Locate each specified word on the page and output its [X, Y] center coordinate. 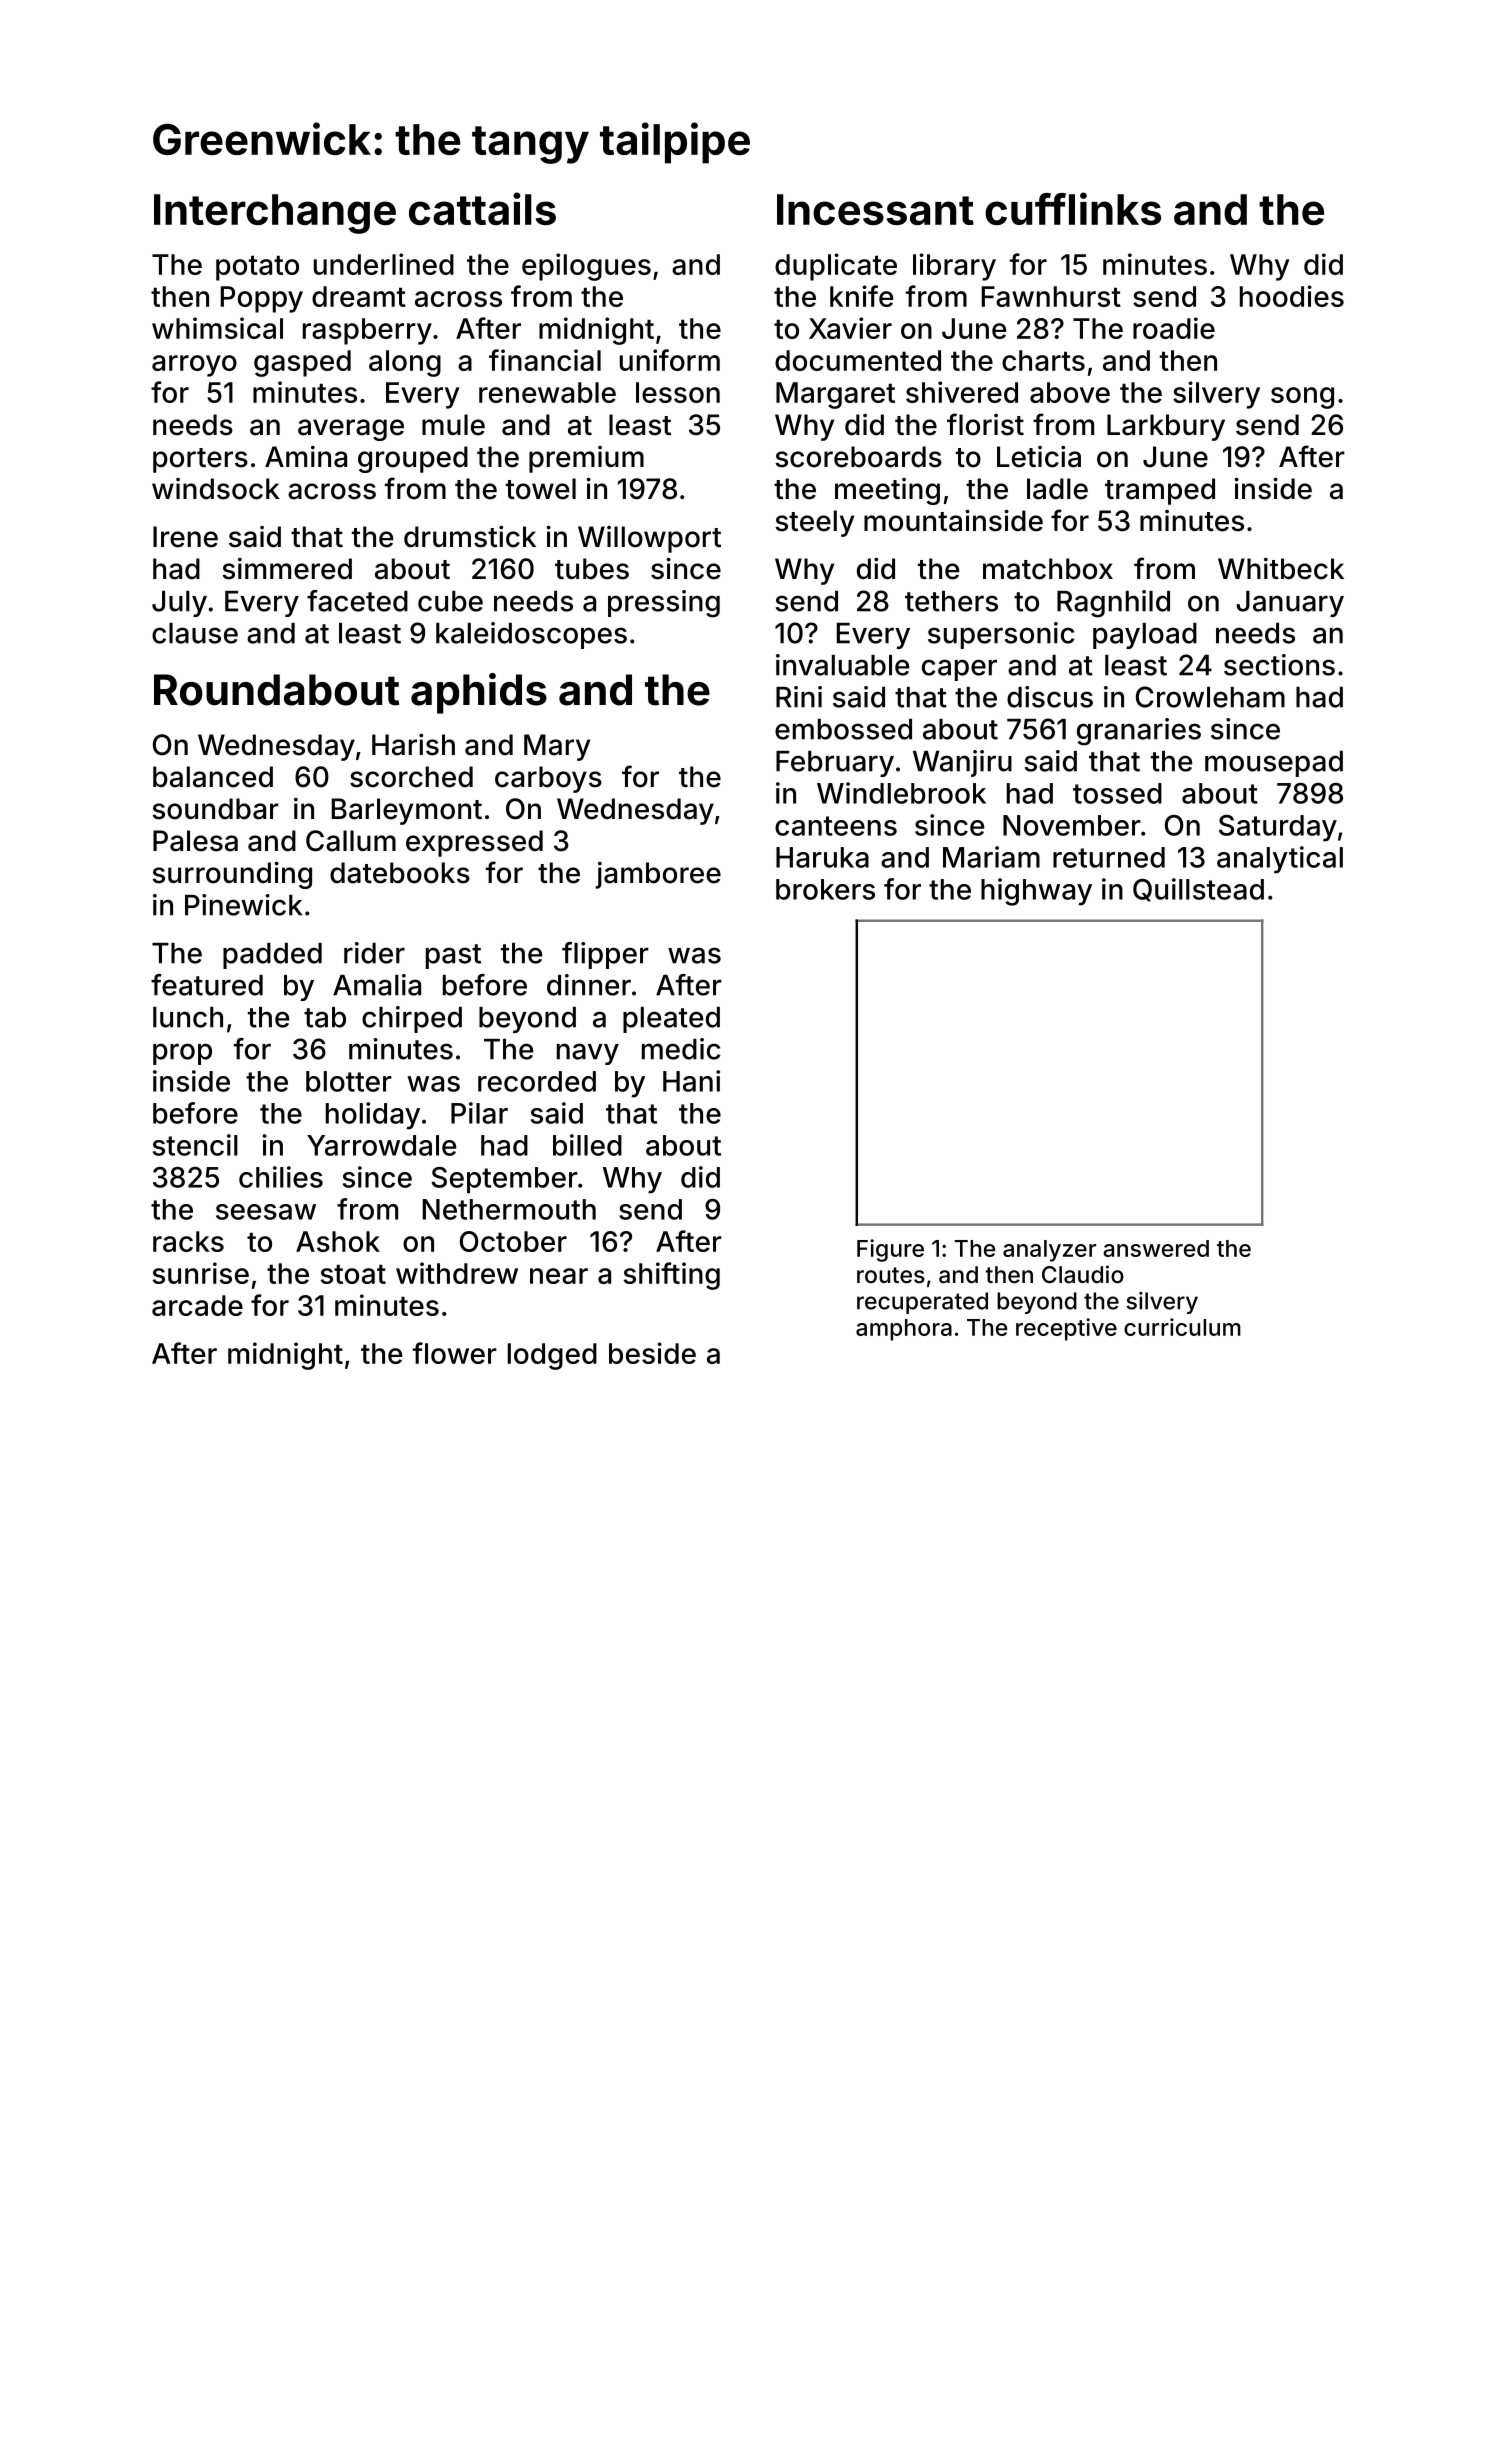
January [1290, 604]
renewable [547, 392]
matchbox [1048, 569]
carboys [548, 779]
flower [455, 1353]
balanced [213, 777]
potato [257, 268]
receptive [1066, 1329]
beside [652, 1353]
